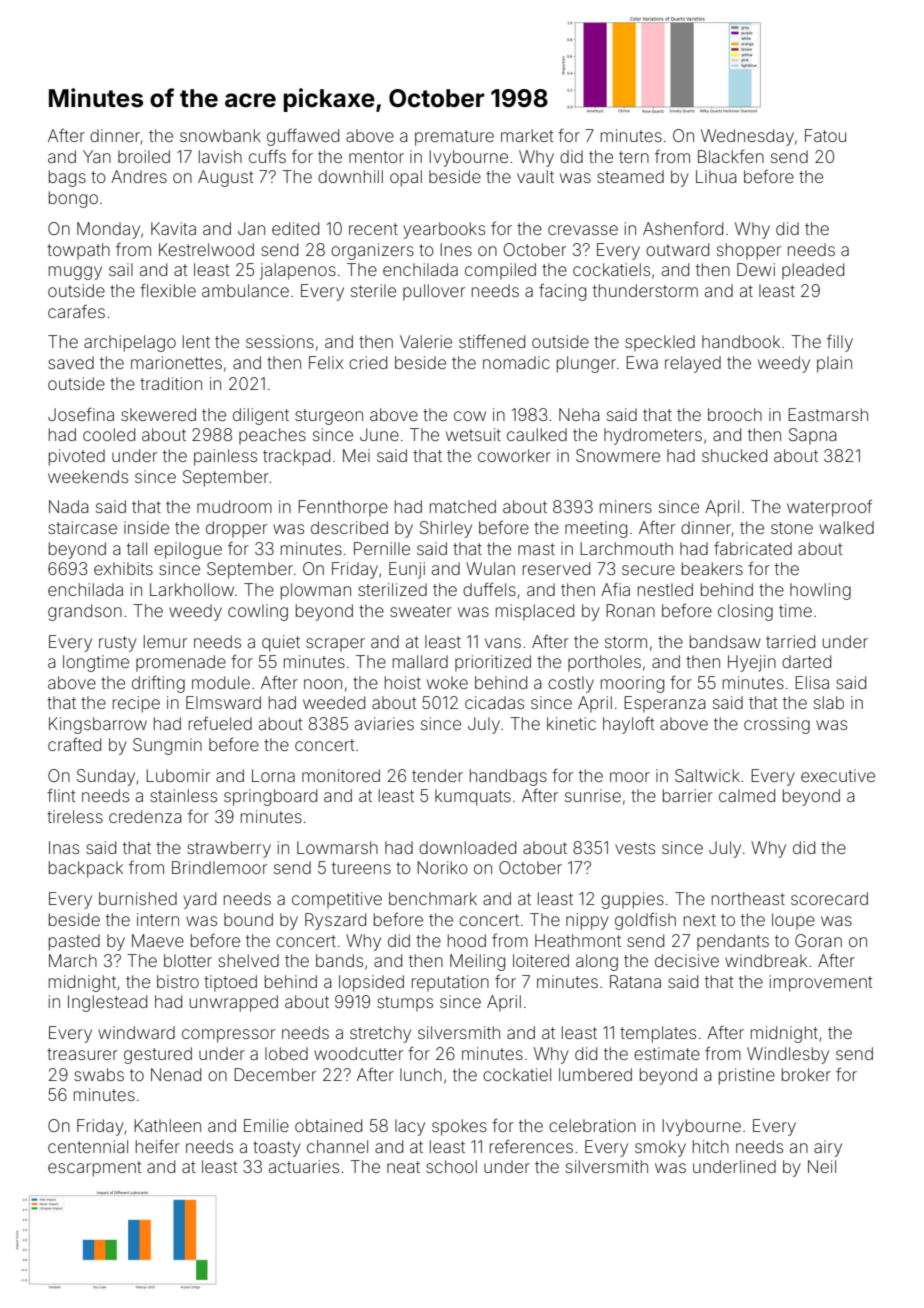 Image resolution: width=924 pixels, height=1308 pixels. I want to click on yard, so click(199, 900).
